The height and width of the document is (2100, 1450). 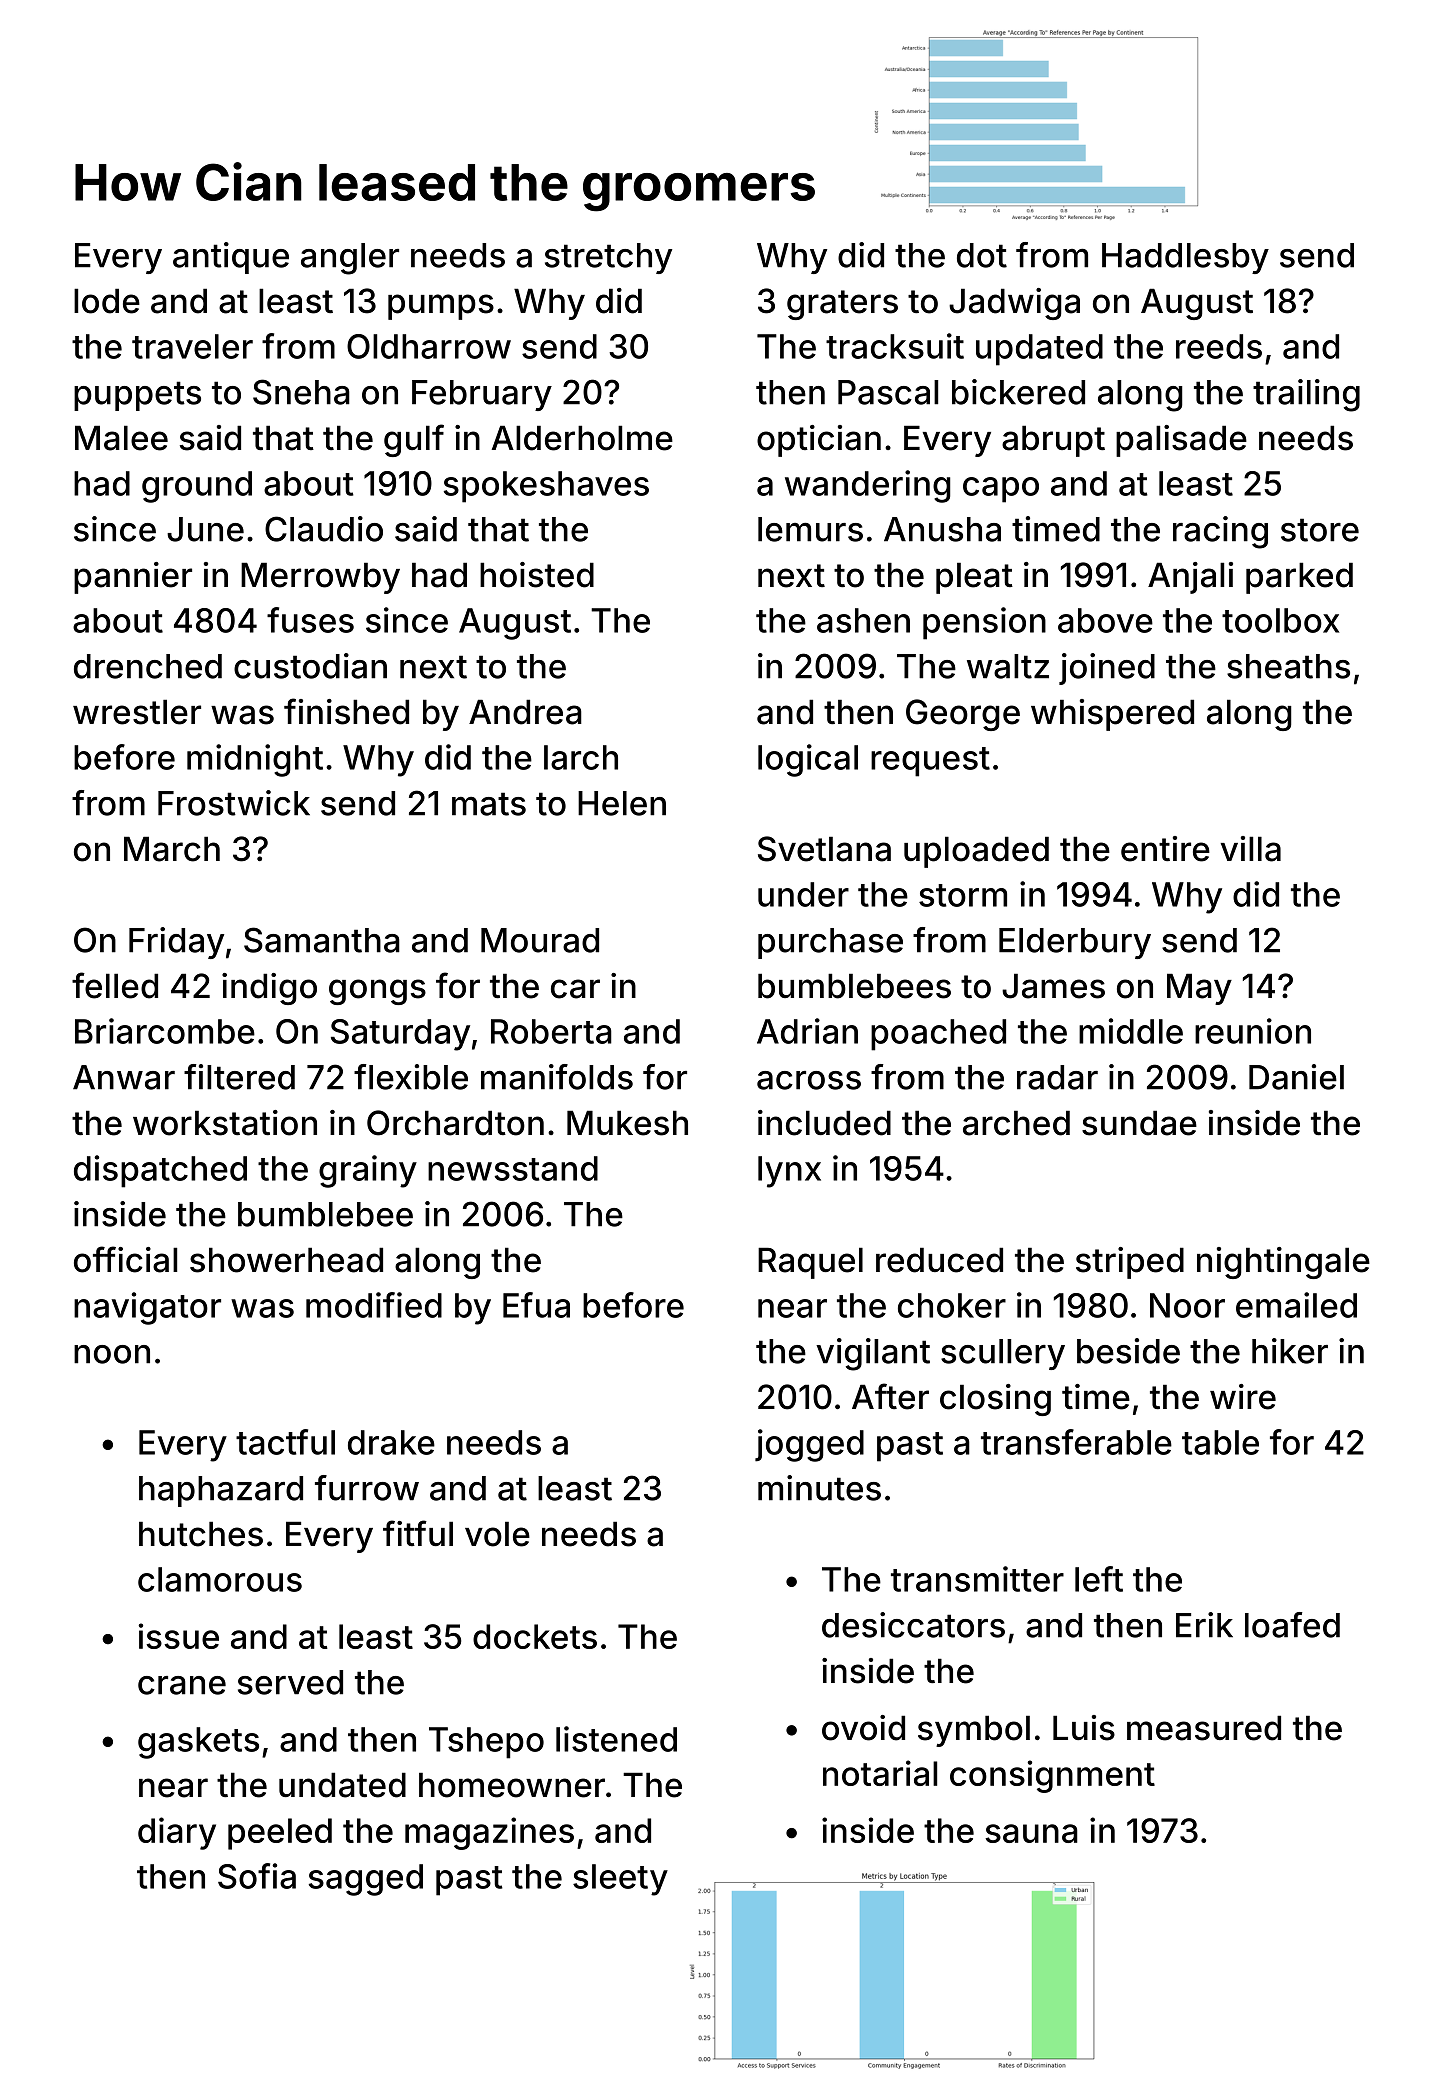 I want to click on larch, so click(x=581, y=757).
